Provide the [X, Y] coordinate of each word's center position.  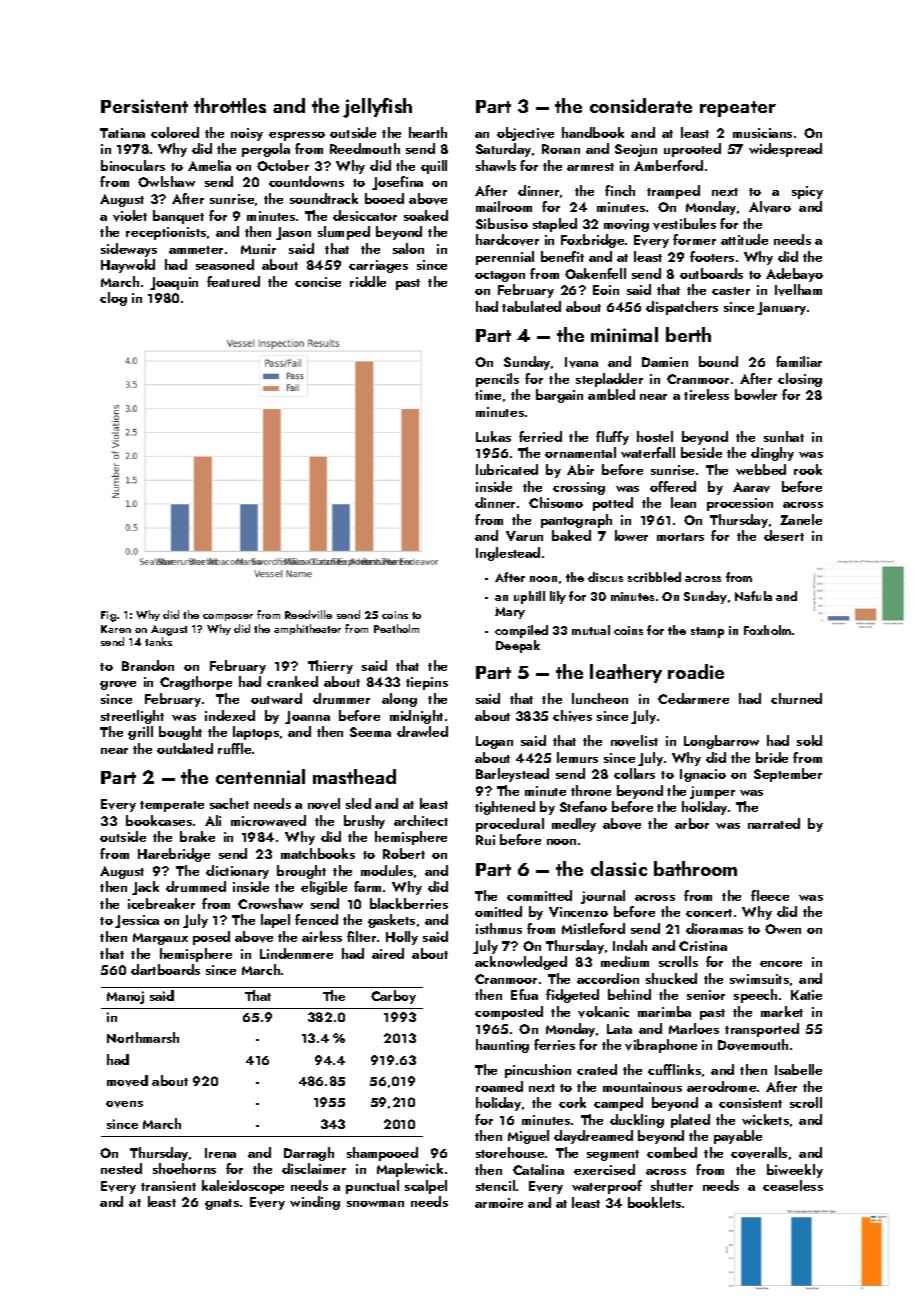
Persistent [144, 106]
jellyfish [377, 108]
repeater [738, 109]
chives [572, 716]
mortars [680, 537]
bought [180, 733]
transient [168, 1186]
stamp [707, 632]
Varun [524, 536]
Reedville [308, 614]
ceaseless [793, 1185]
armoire [499, 1203]
